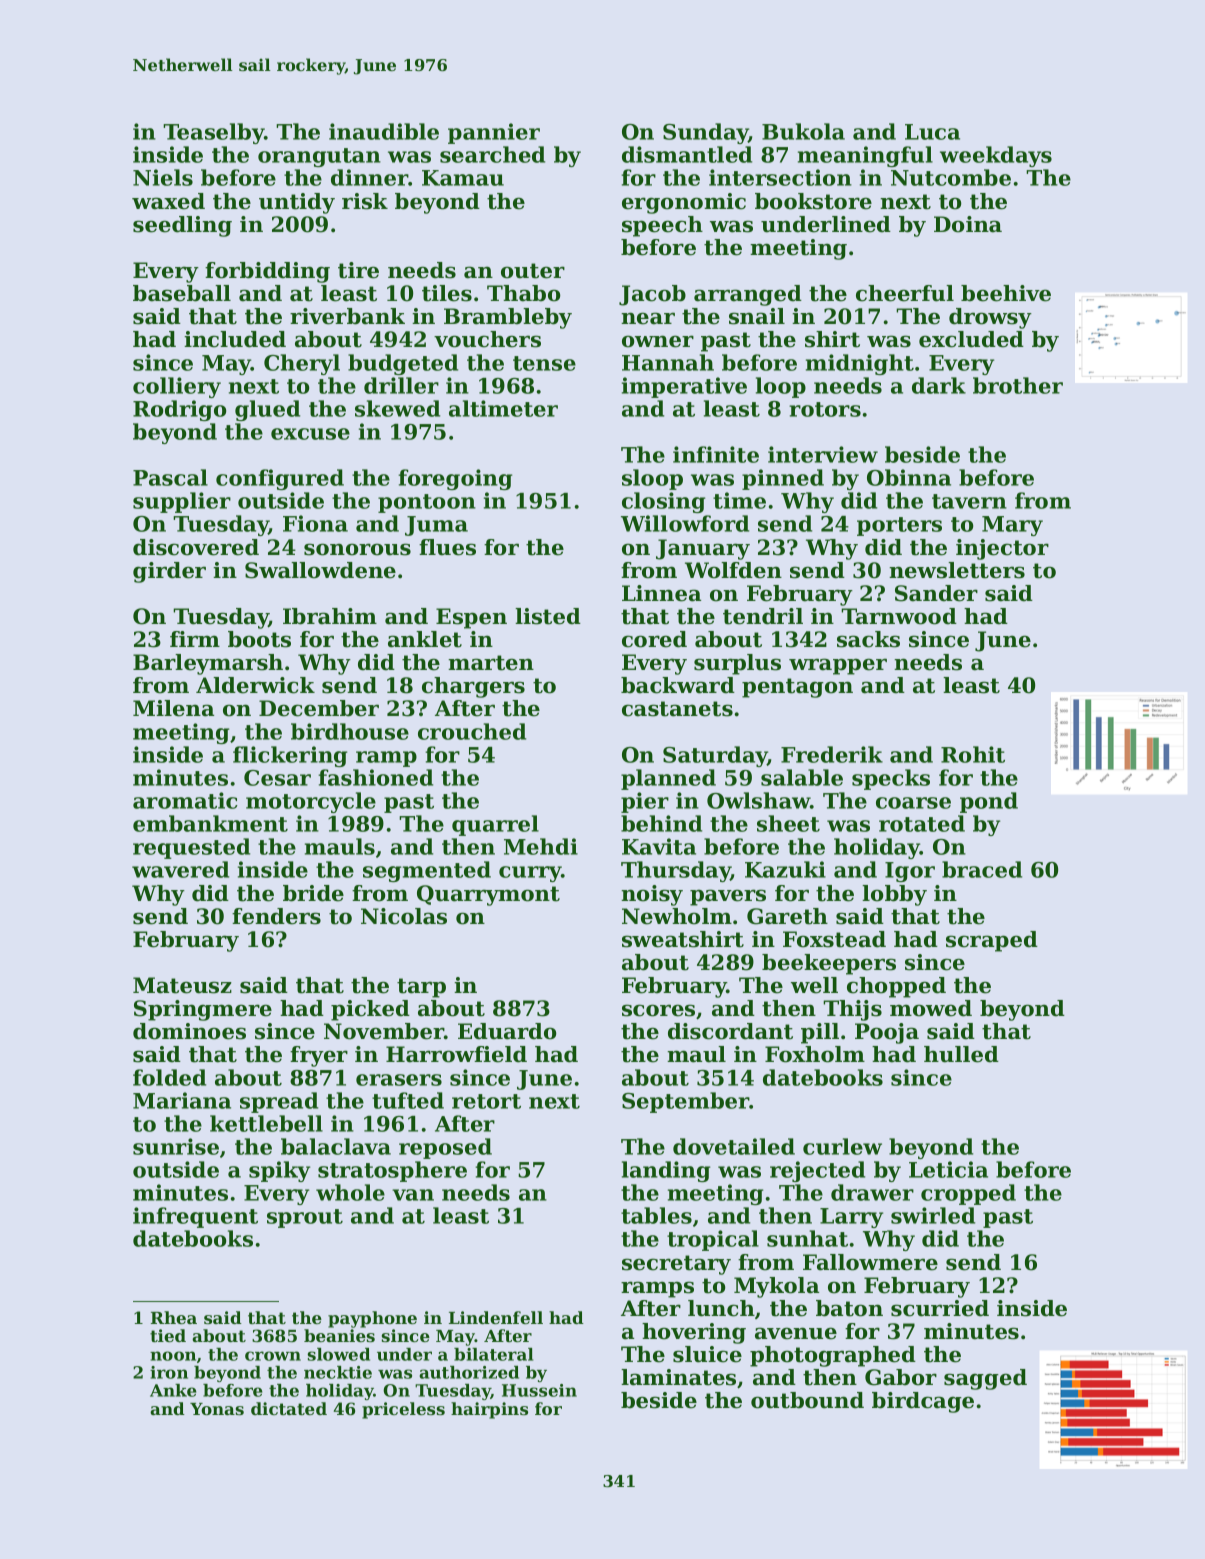  What do you see at coordinates (436, 526) in the document?
I see `Juma` at bounding box center [436, 526].
